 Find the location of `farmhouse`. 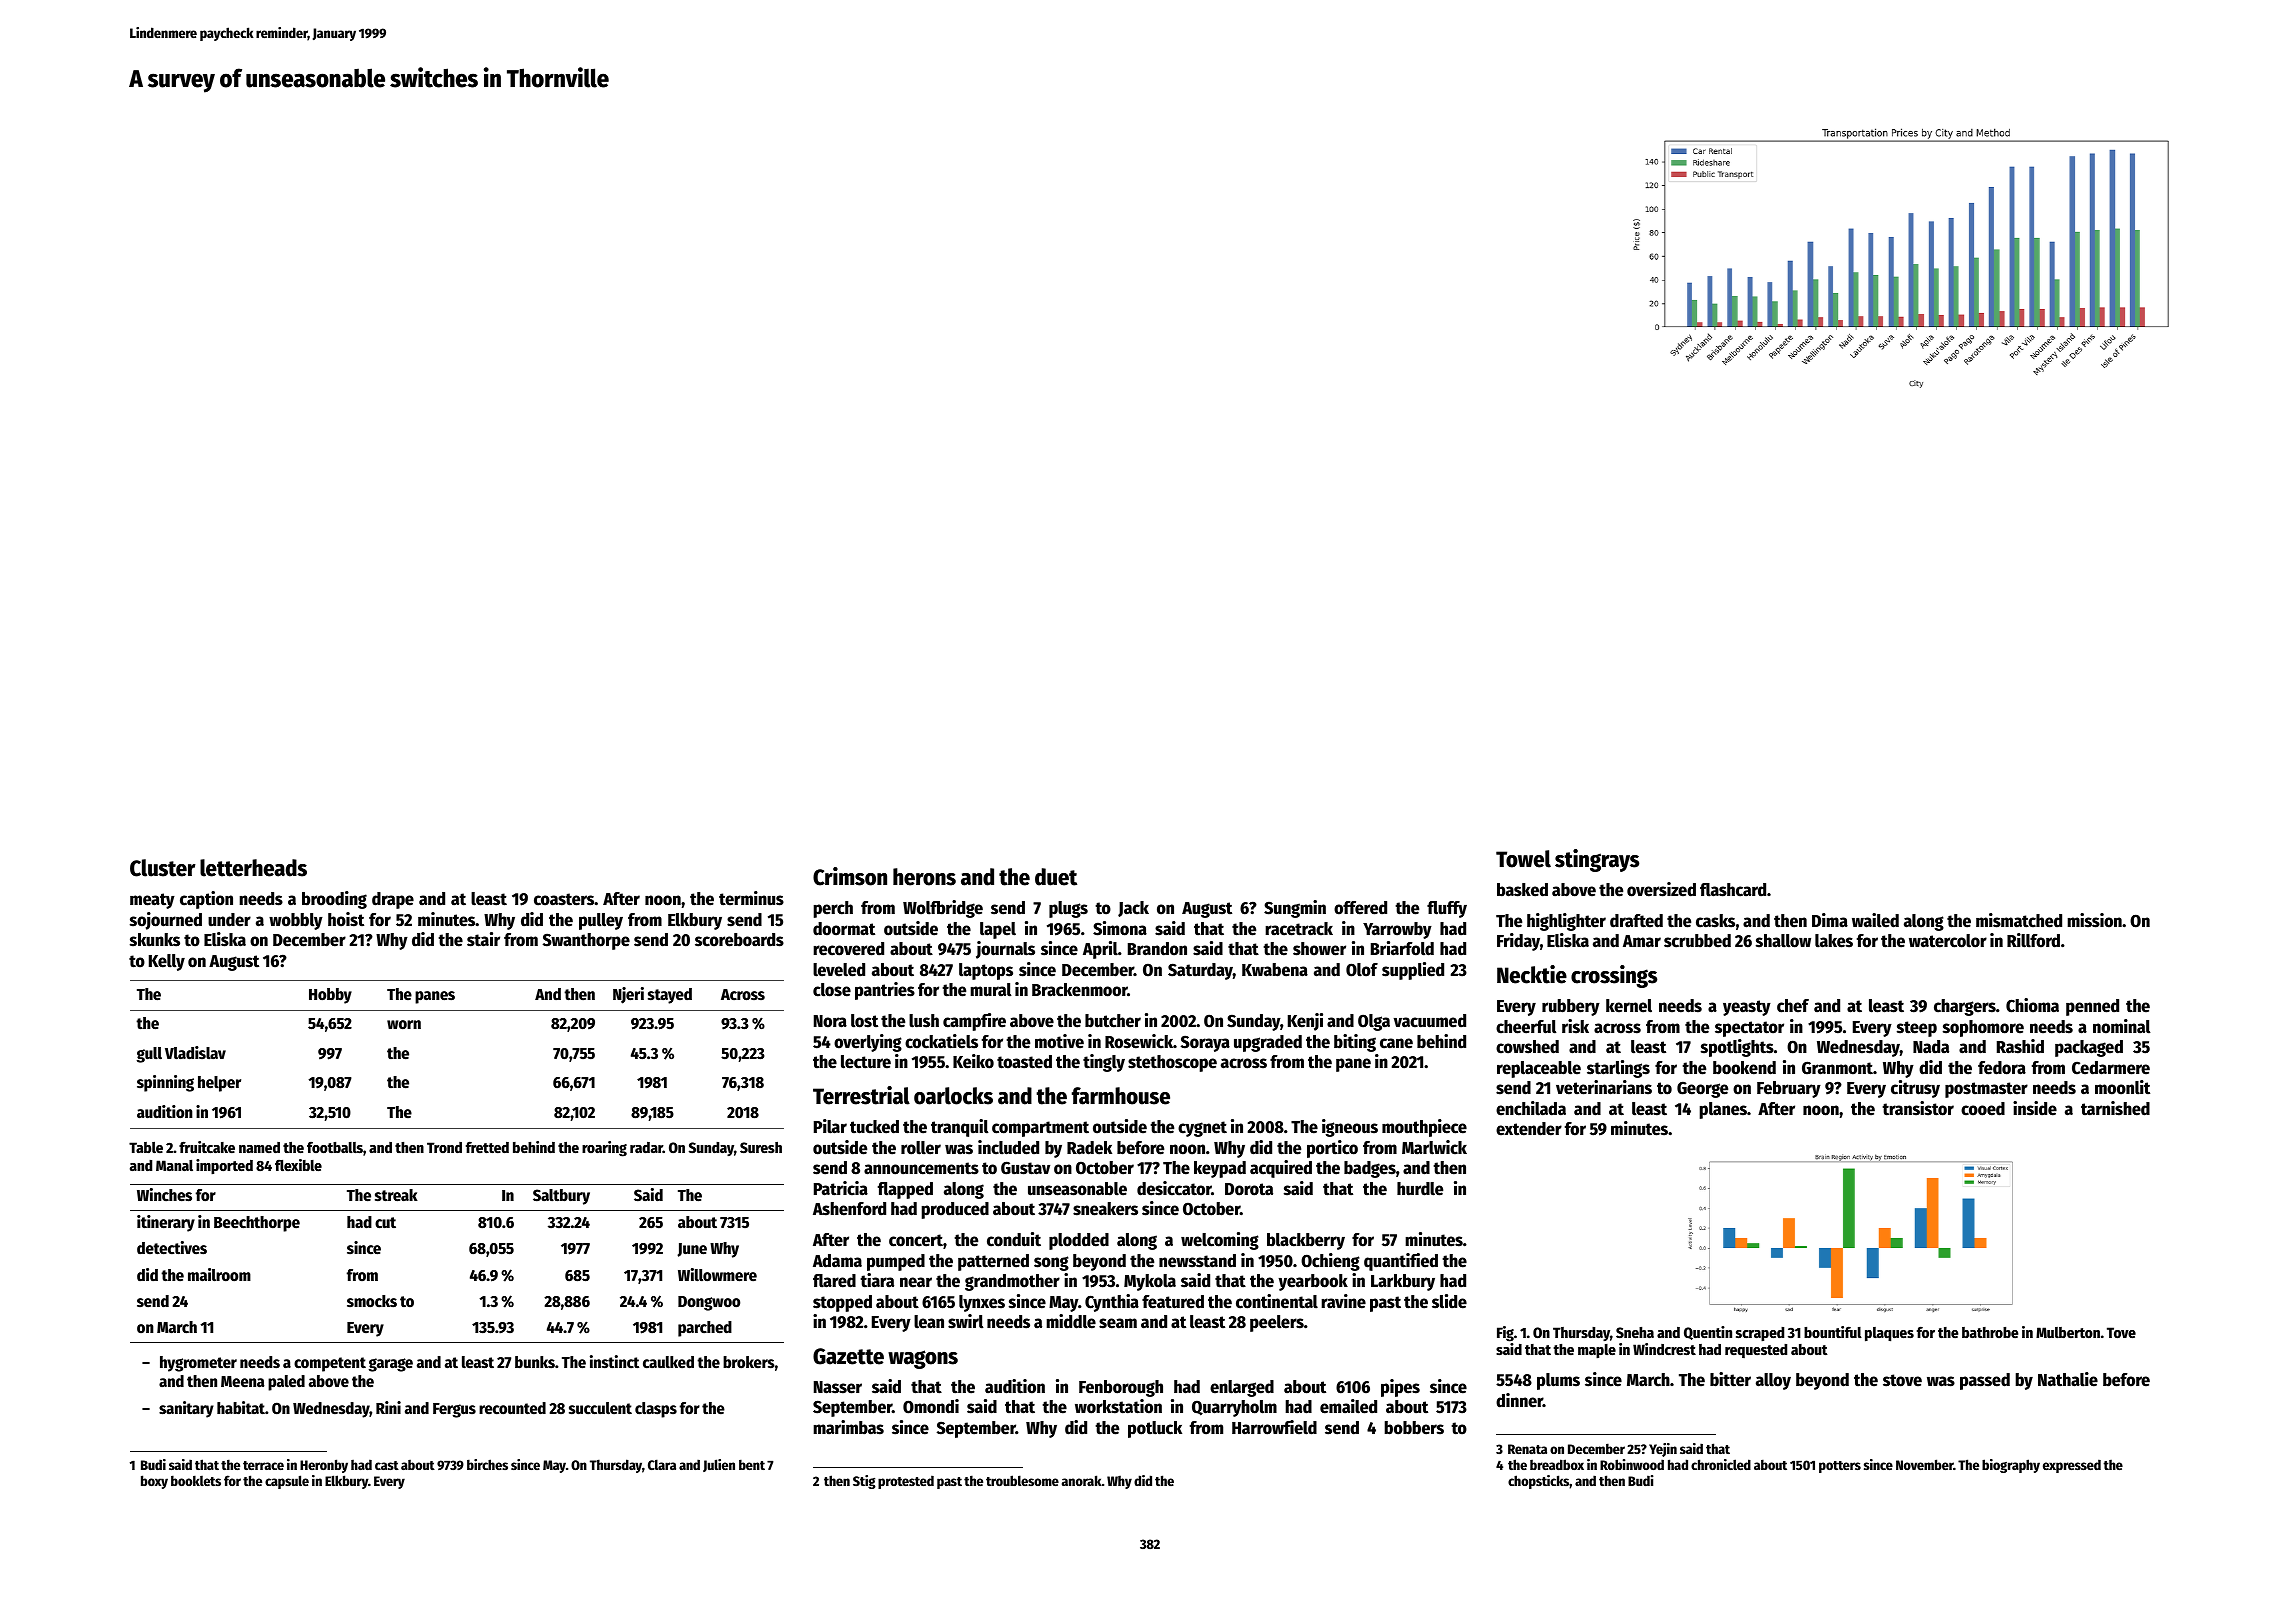

farmhouse is located at coordinates (1121, 1096).
